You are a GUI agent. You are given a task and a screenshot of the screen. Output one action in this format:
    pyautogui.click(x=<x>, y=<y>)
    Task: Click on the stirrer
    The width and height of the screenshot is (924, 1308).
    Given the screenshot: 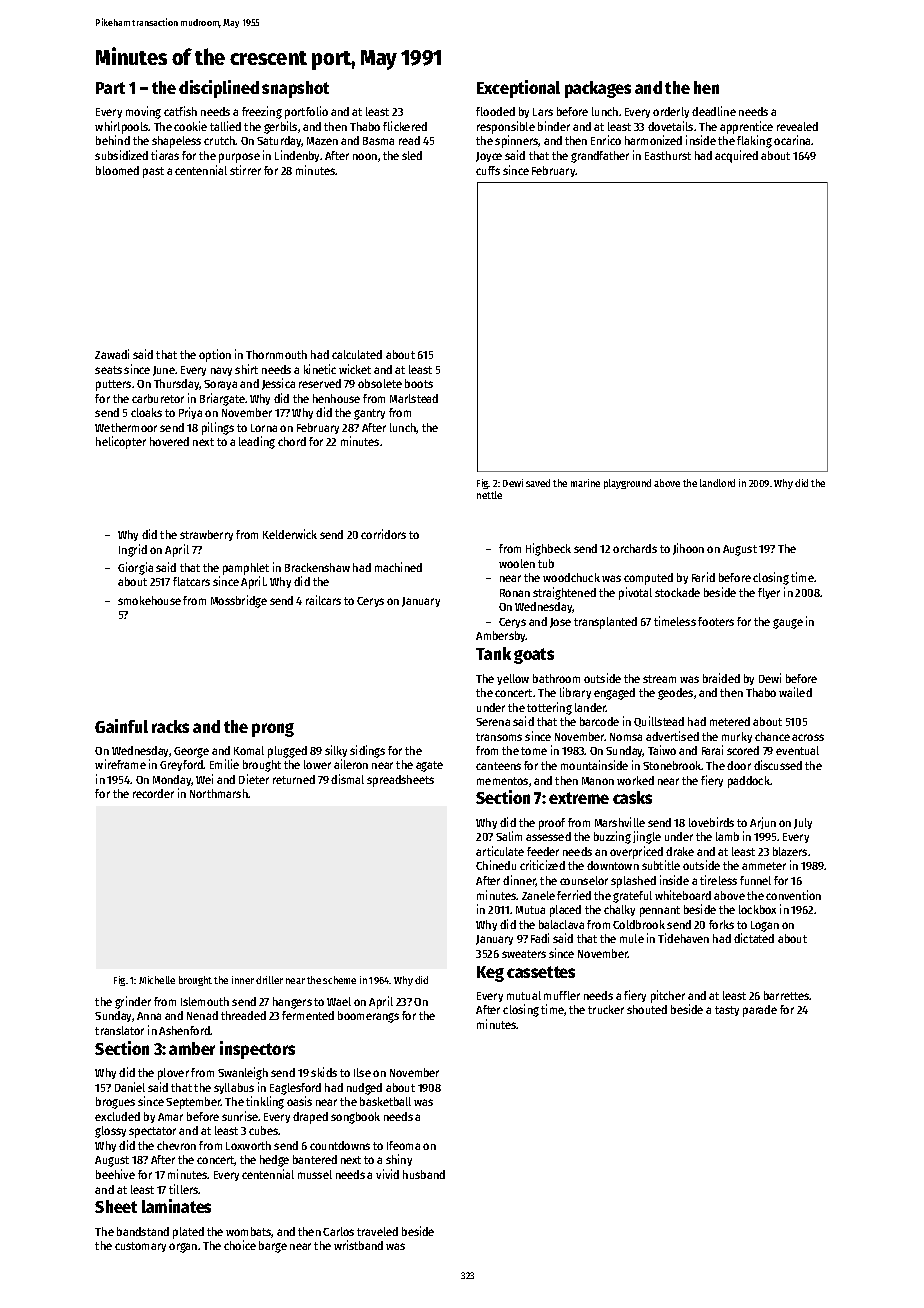 What is the action you would take?
    pyautogui.click(x=245, y=170)
